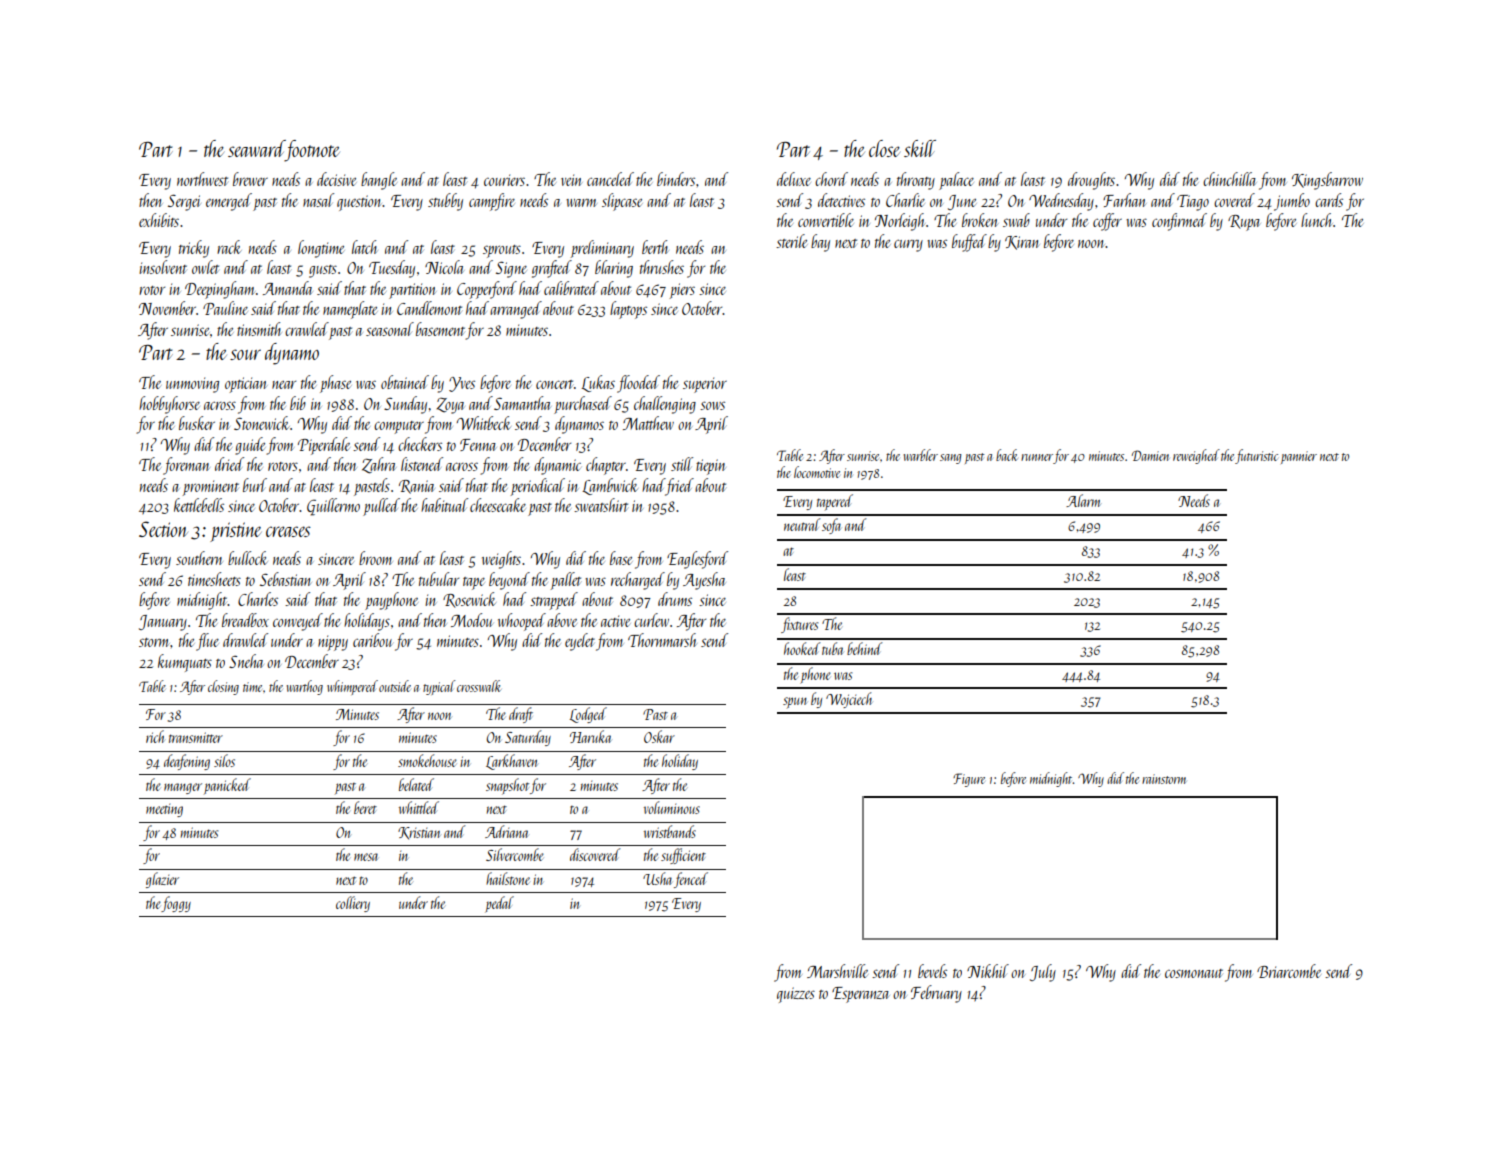 This screenshot has width=1503, height=1162. Describe the element at coordinates (581, 203) in the screenshot. I see `warm` at that location.
